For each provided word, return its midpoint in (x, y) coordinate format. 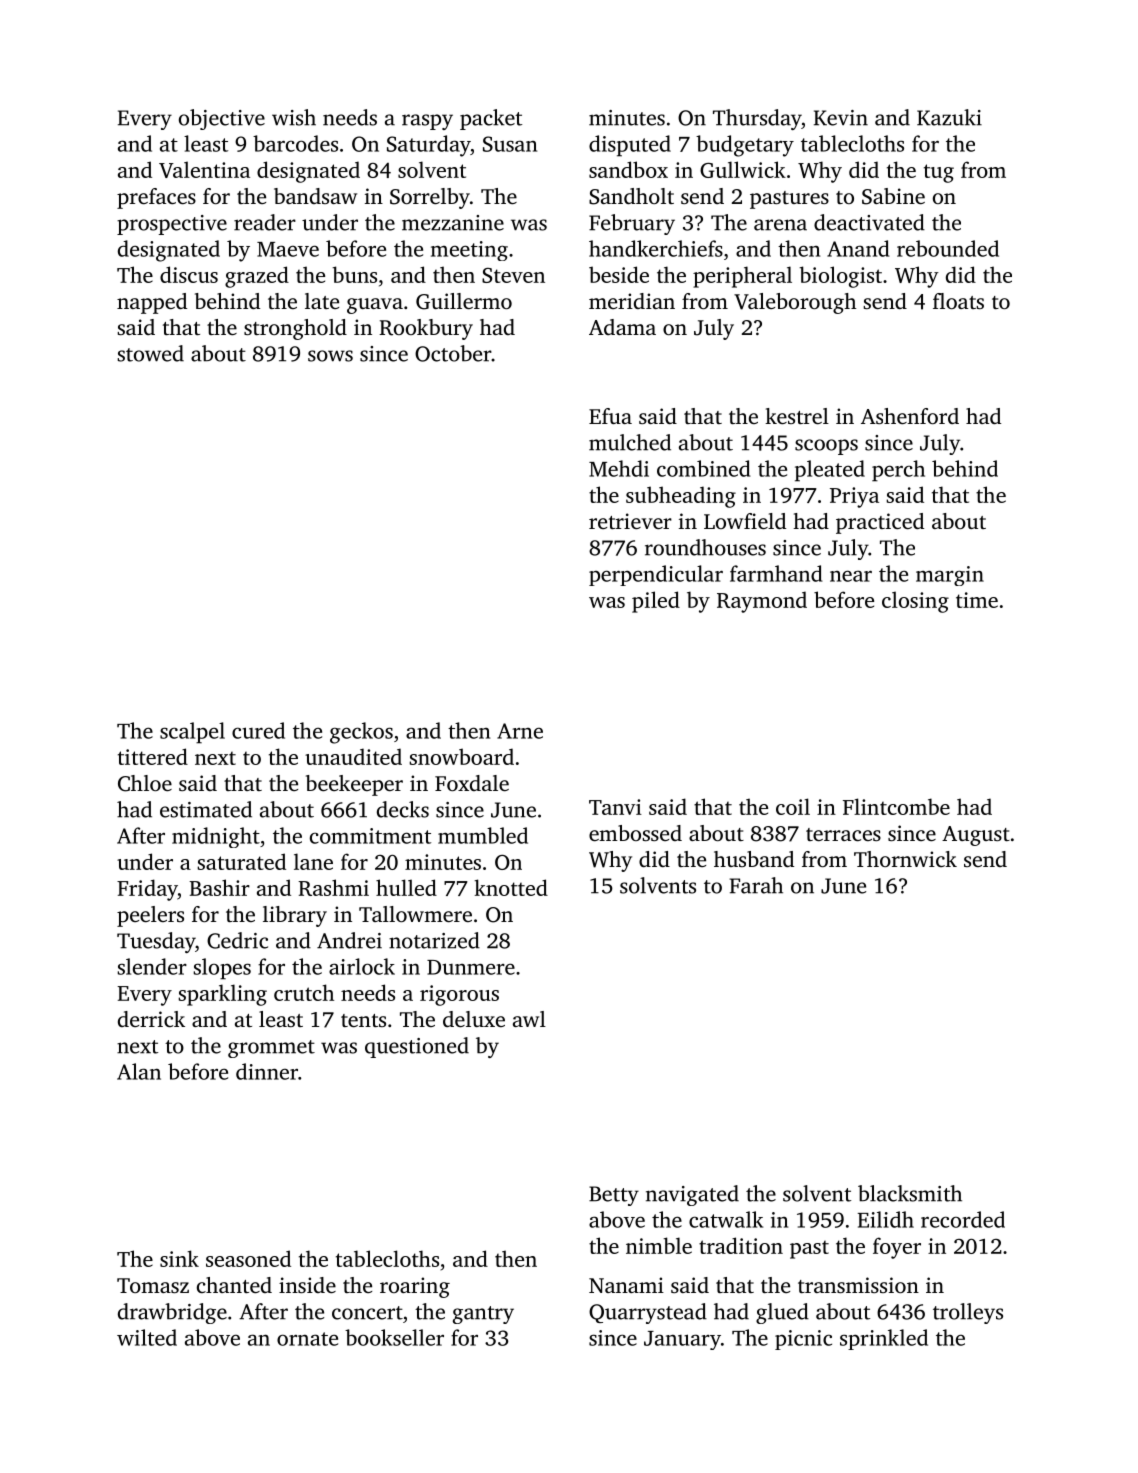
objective (222, 119)
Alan (139, 1071)
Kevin (841, 118)
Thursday (757, 119)
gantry (483, 1315)
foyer (897, 1248)
